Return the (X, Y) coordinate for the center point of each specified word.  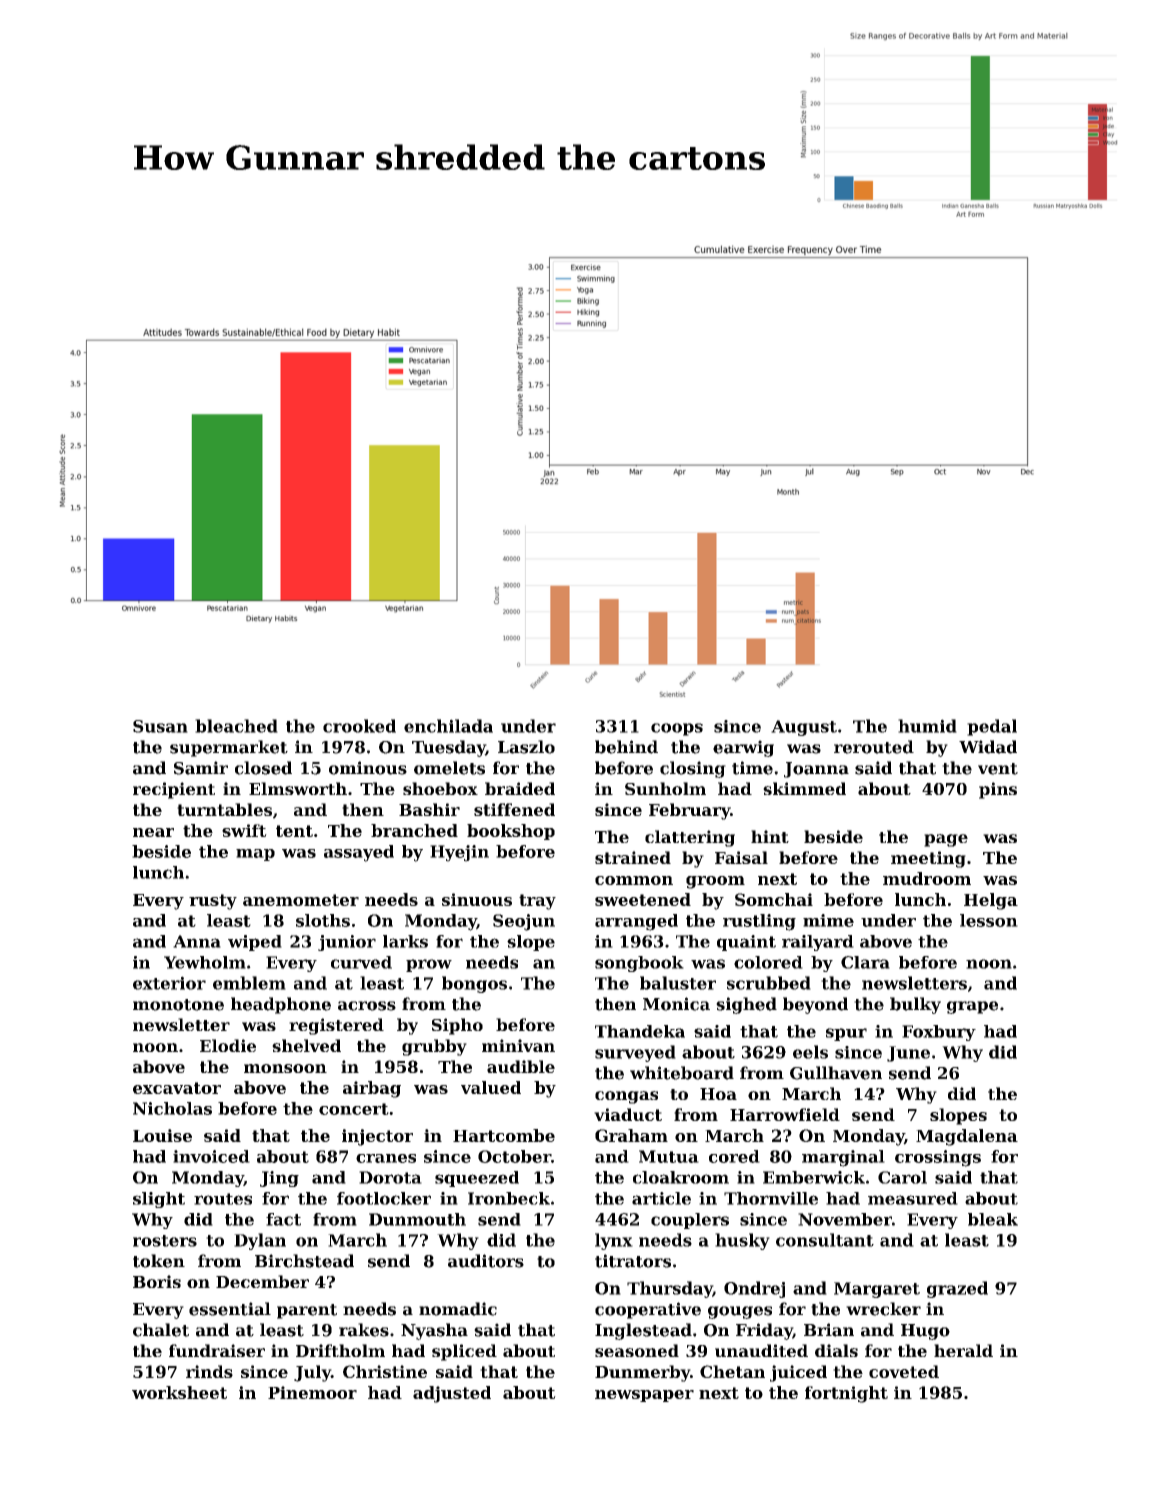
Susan (160, 726)
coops (677, 729)
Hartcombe (504, 1135)
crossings (938, 1158)
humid (927, 726)
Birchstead (304, 1261)
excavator (177, 1088)
